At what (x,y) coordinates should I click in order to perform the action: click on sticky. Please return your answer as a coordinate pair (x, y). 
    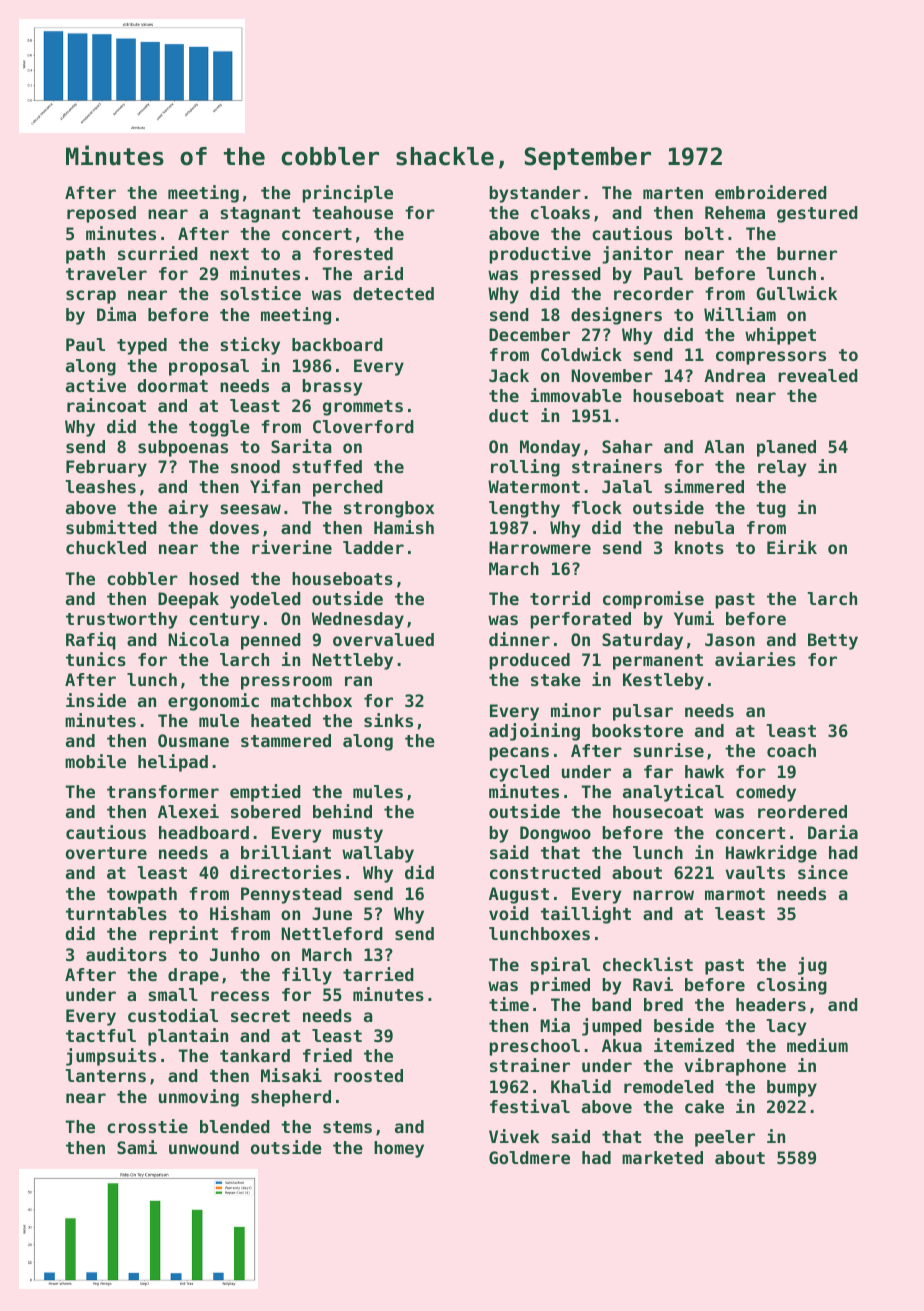
    Looking at the image, I should click on (250, 346).
